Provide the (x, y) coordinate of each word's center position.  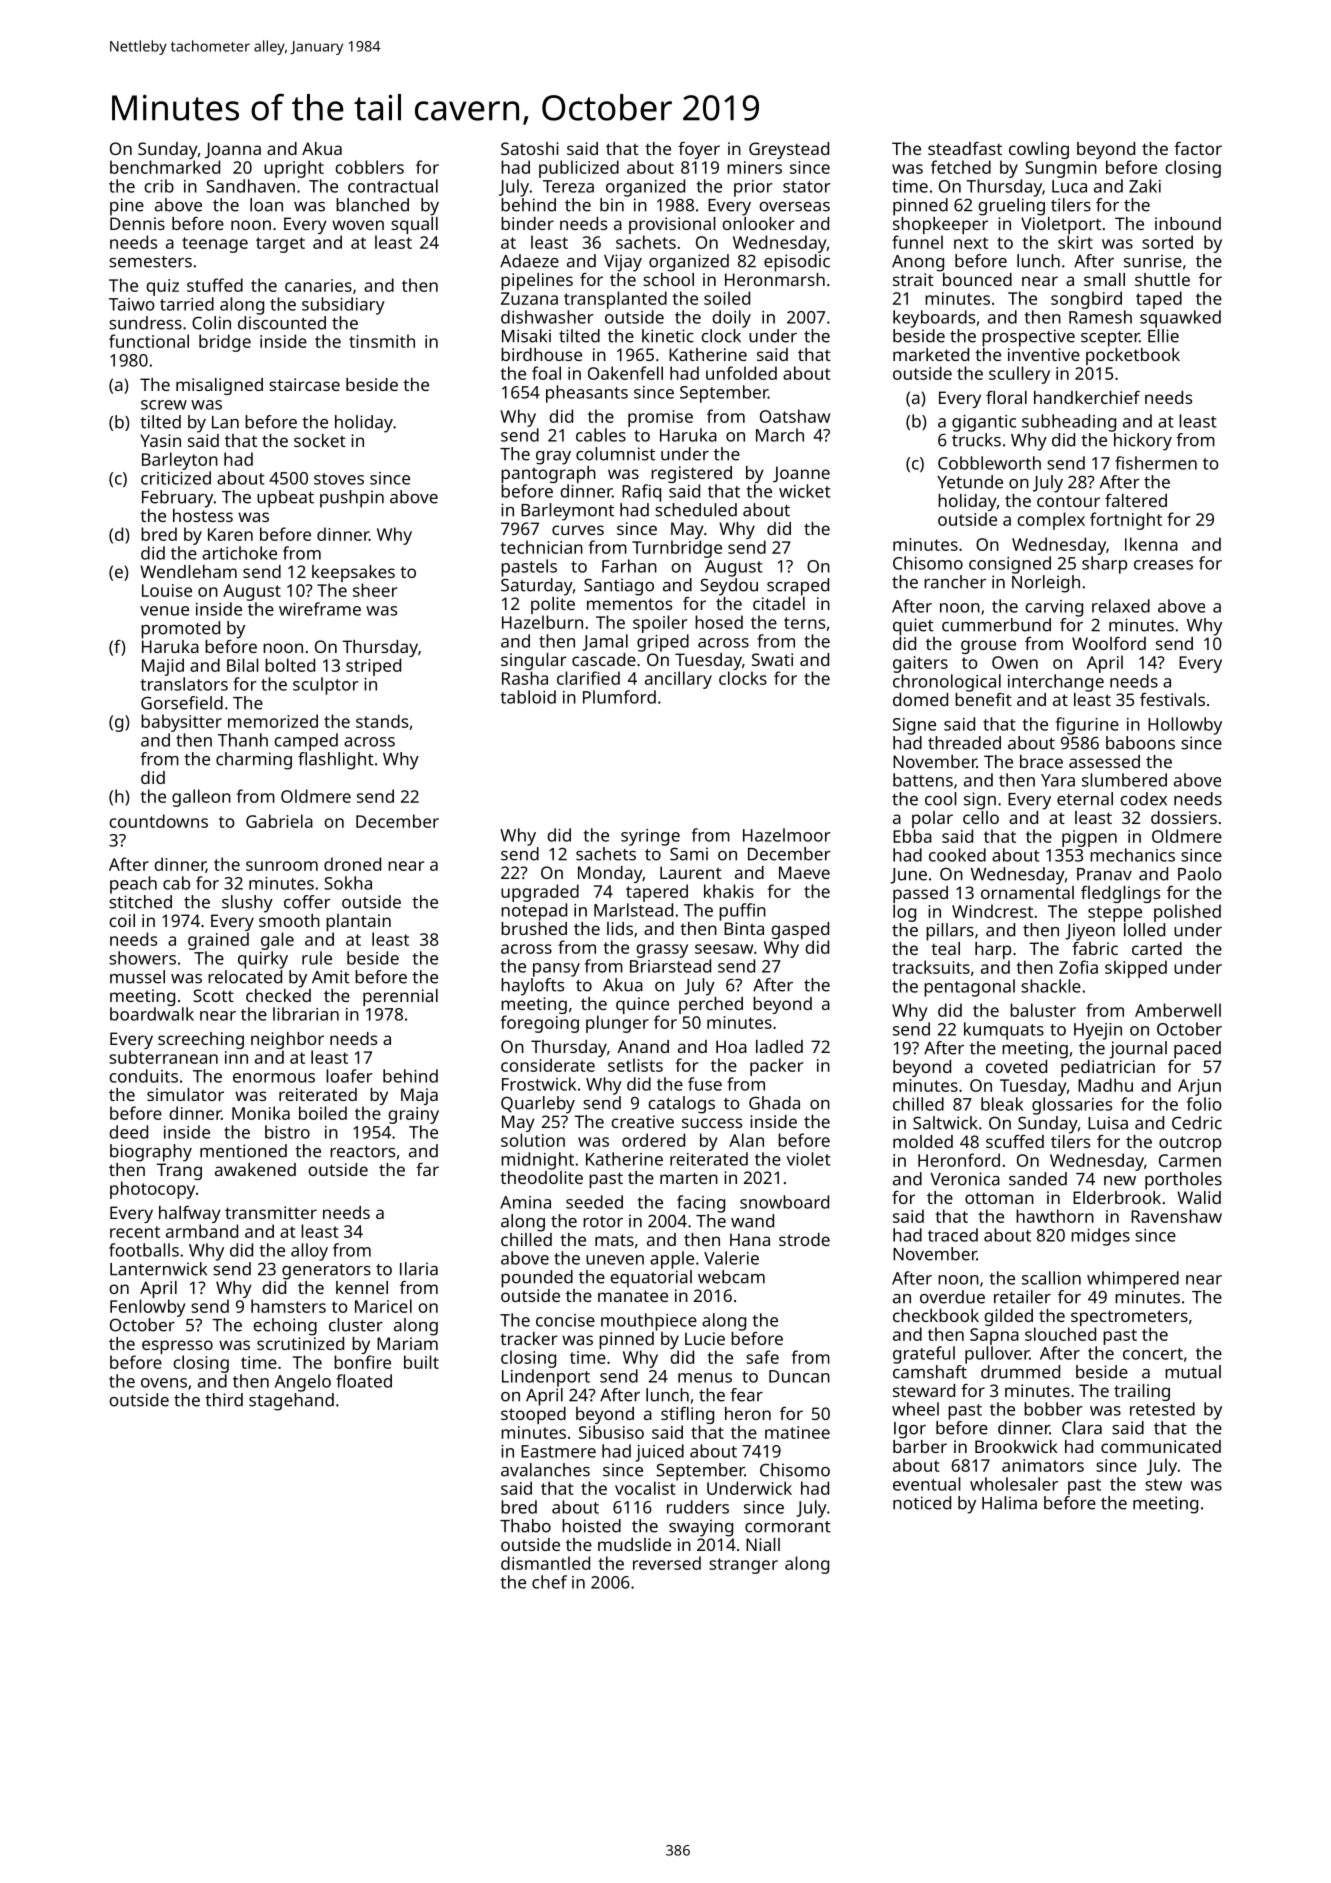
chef (549, 1582)
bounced (977, 279)
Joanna (233, 150)
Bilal (243, 665)
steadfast (965, 148)
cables (601, 435)
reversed (667, 1563)
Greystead (789, 150)
